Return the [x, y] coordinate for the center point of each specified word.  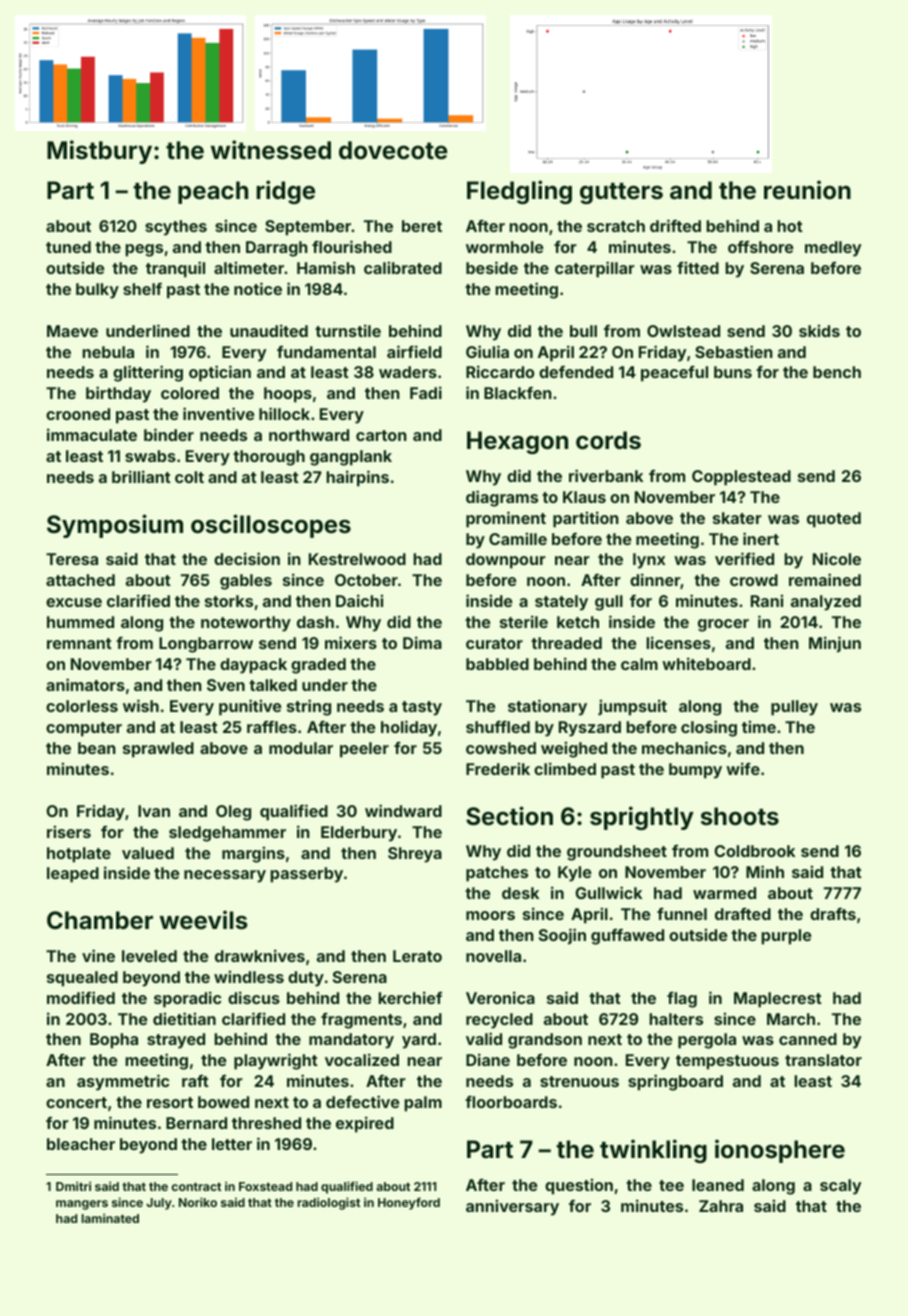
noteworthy [246, 624]
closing [709, 728]
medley [833, 249]
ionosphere [780, 1151]
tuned [68, 247]
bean [97, 748]
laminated [110, 1218]
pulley [794, 708]
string [309, 707]
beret [422, 226]
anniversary [512, 1207]
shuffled [498, 727]
